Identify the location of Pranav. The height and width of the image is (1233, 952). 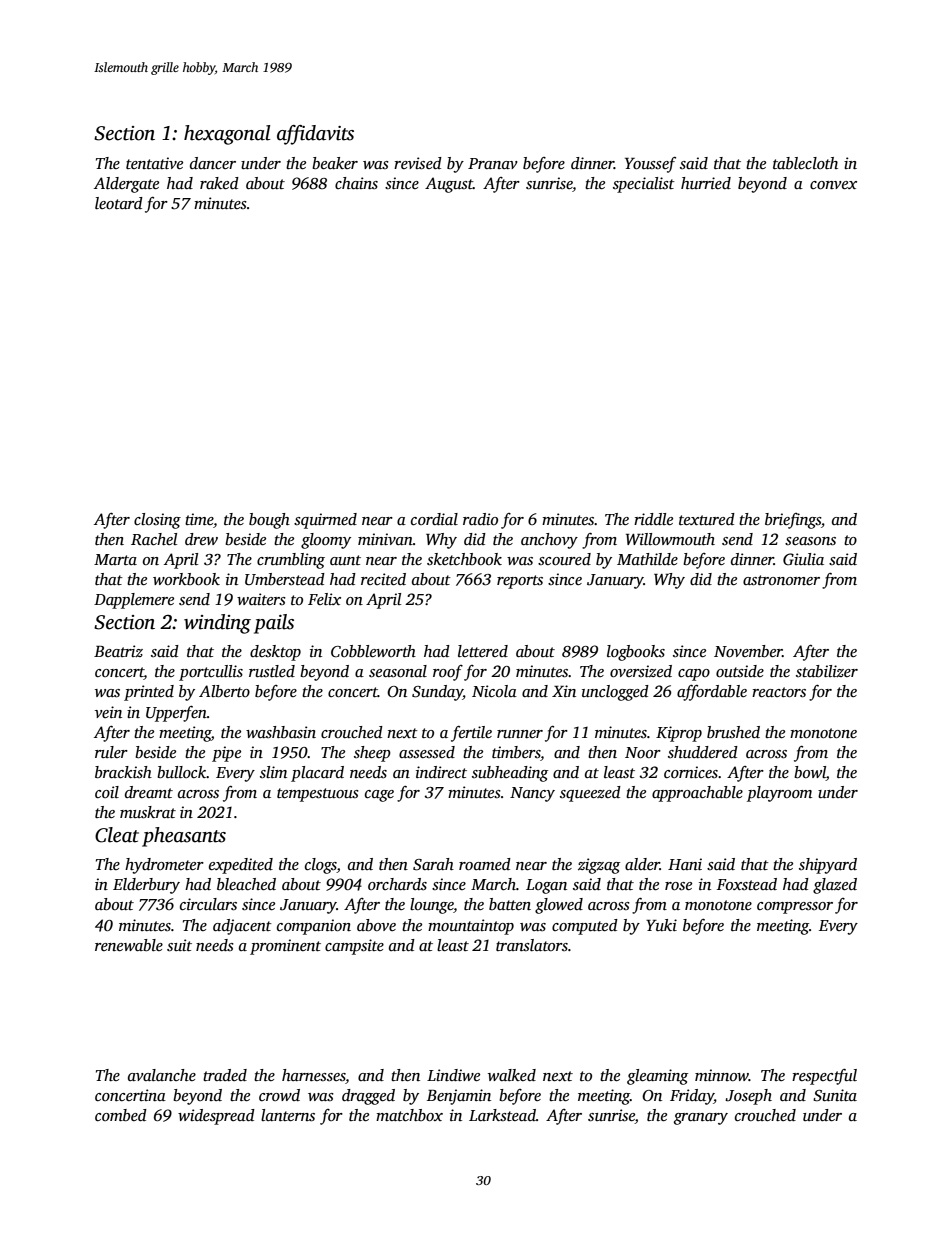
(493, 163).
